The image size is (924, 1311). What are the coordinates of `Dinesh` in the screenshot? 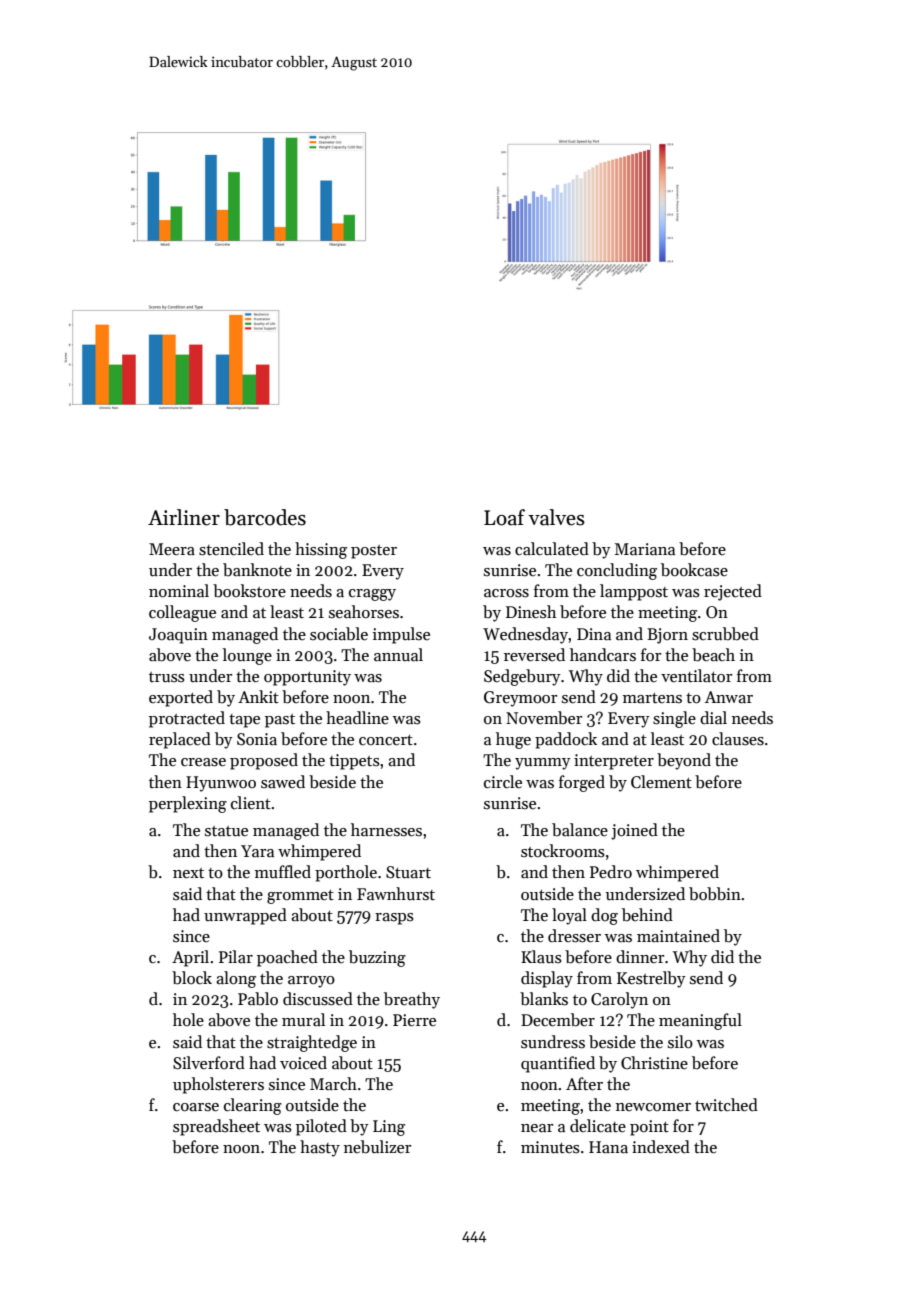 It's located at (531, 612).
